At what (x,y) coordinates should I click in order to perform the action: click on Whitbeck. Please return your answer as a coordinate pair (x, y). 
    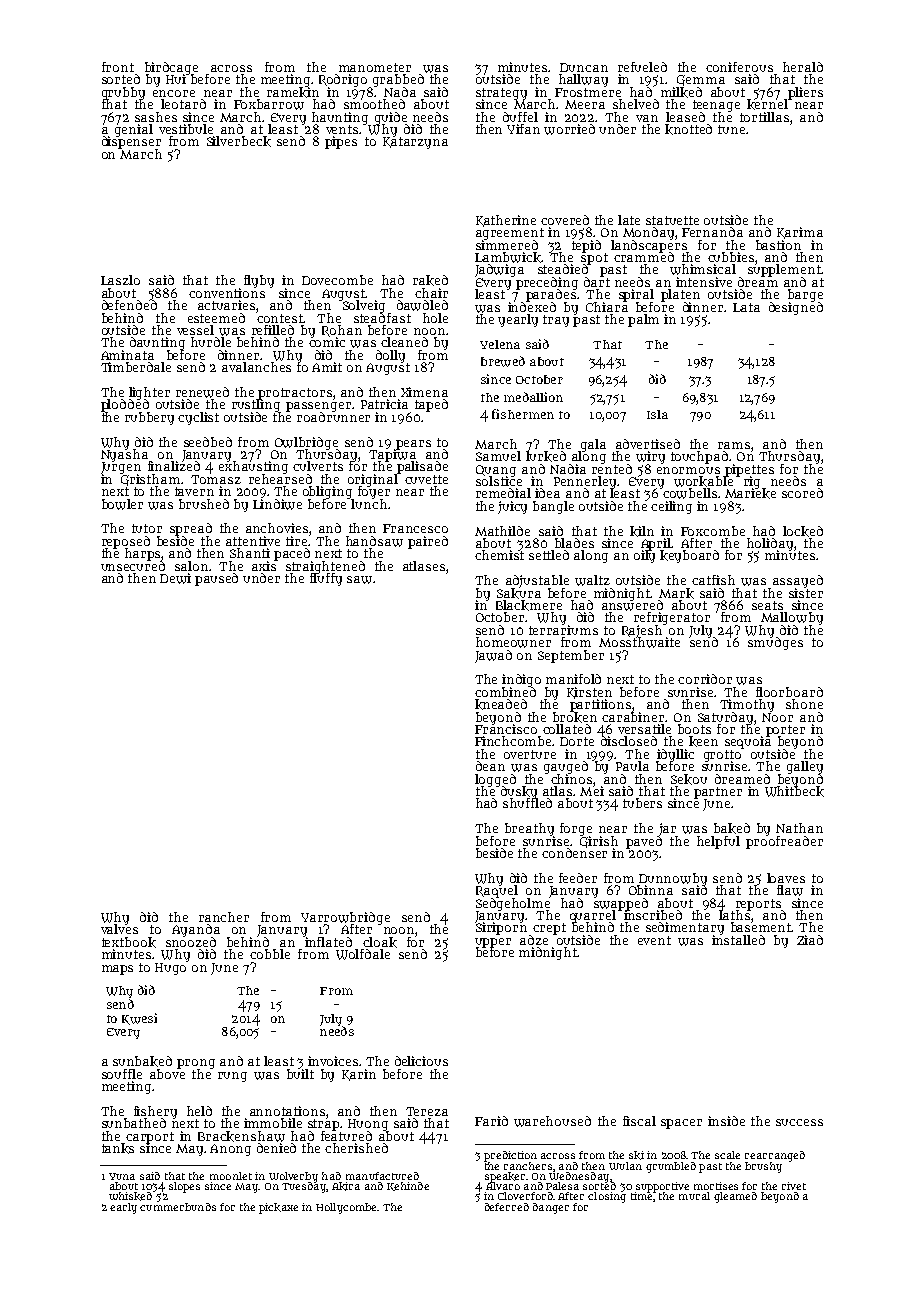
    Looking at the image, I should click on (794, 791).
